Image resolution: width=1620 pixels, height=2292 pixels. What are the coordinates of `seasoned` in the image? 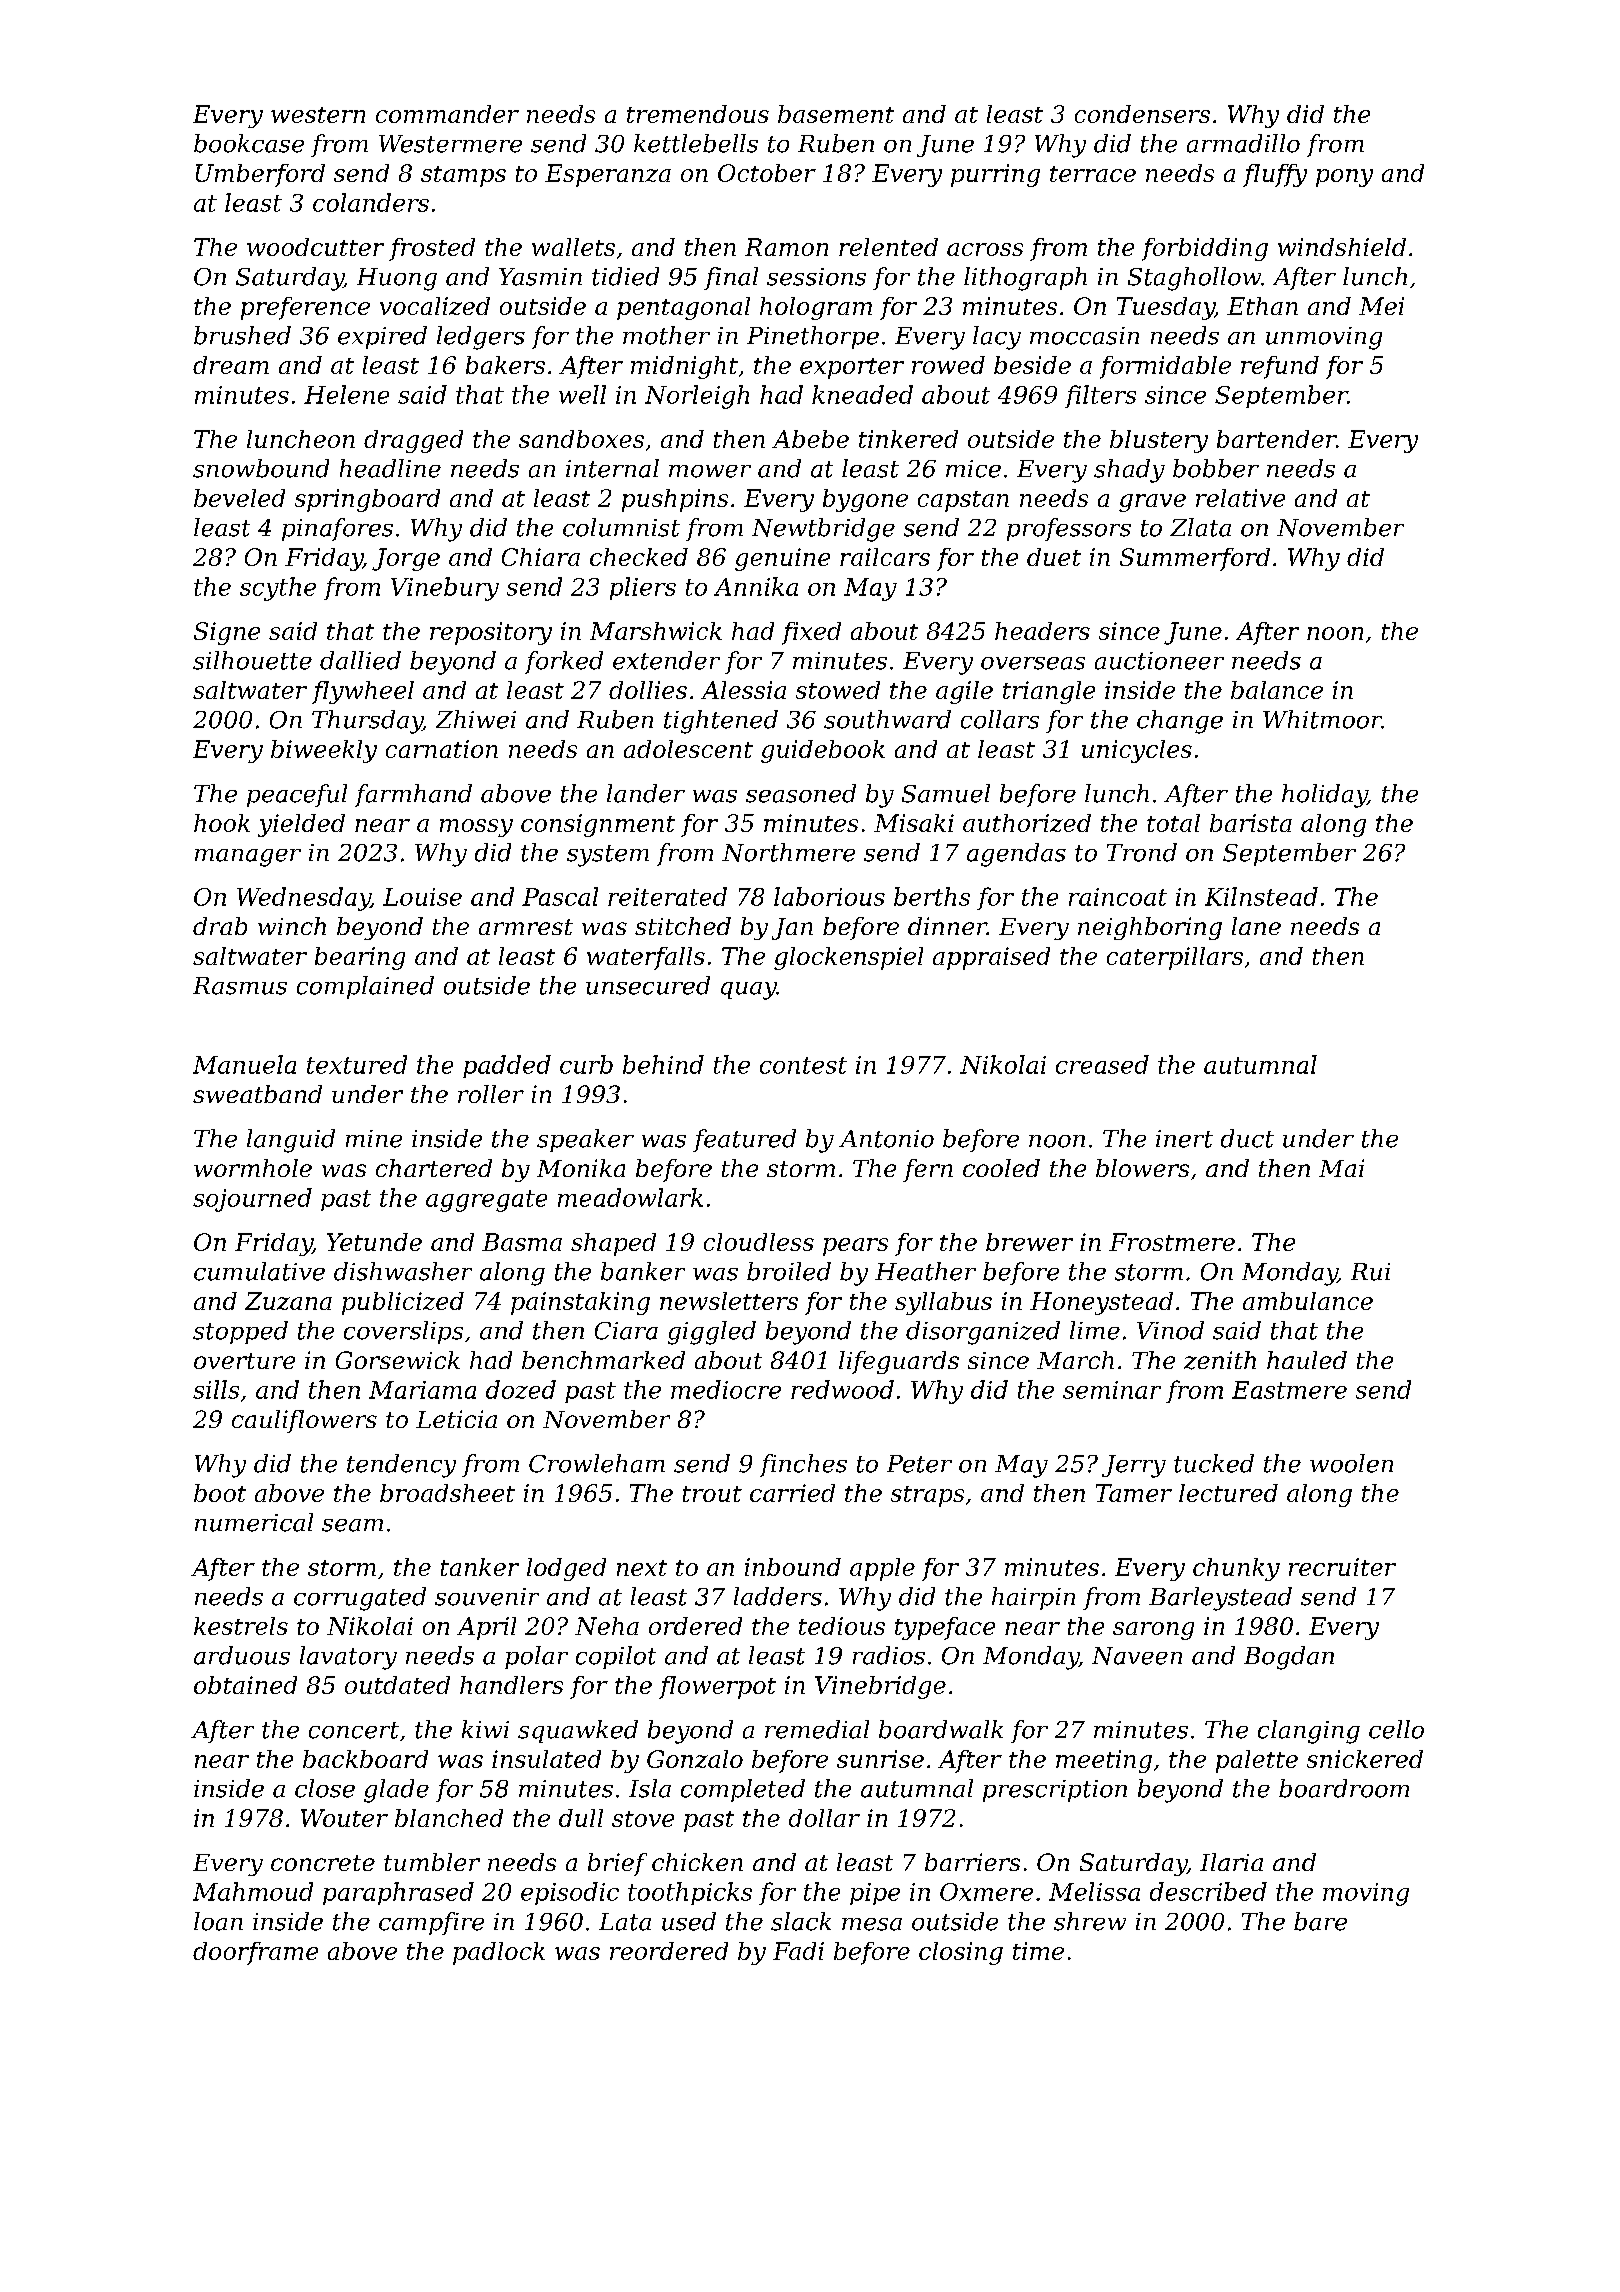 It's located at (801, 793).
